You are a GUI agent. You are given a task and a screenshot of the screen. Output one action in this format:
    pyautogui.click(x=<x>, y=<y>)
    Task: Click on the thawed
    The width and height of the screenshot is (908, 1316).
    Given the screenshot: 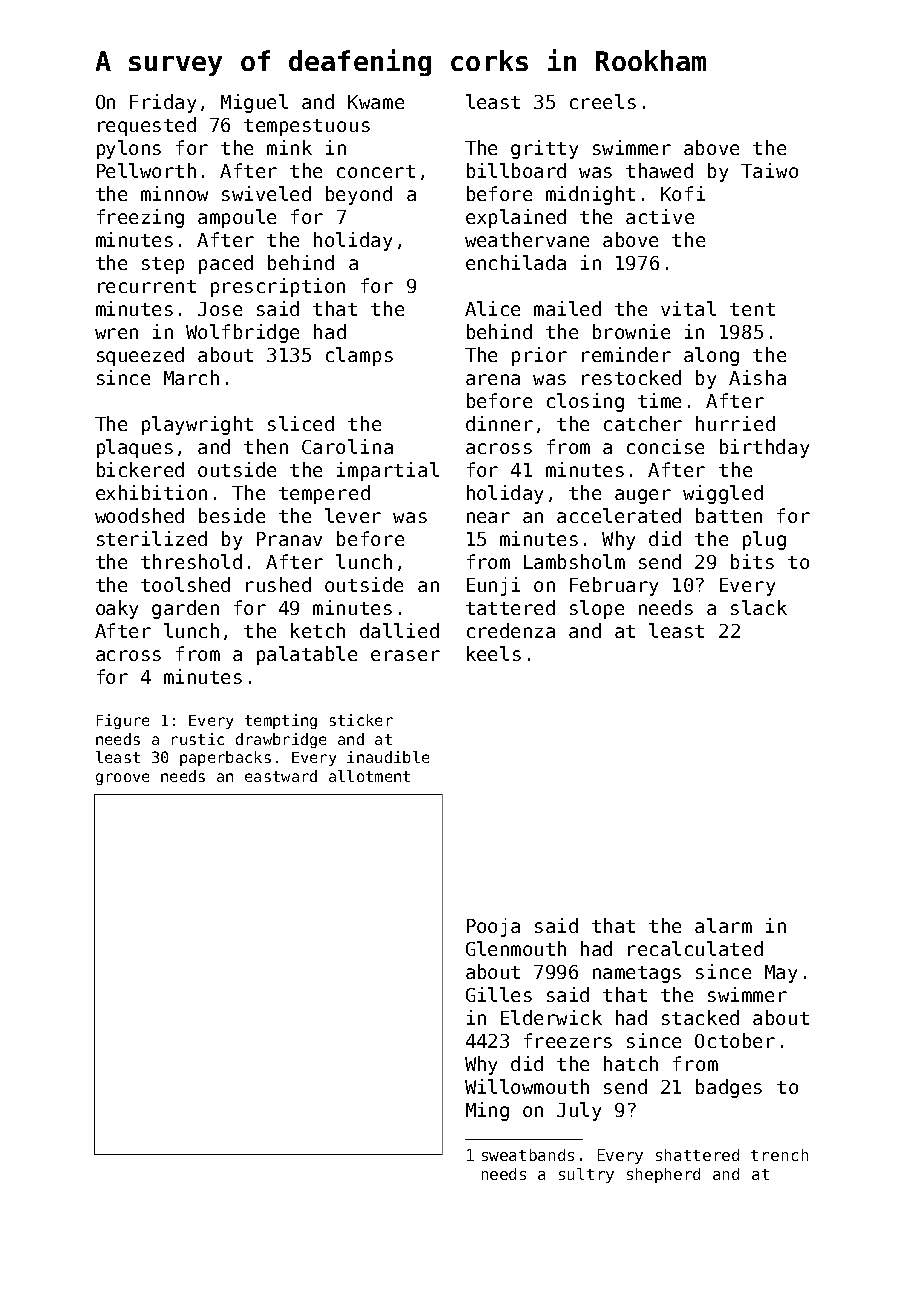 What is the action you would take?
    pyautogui.click(x=659, y=170)
